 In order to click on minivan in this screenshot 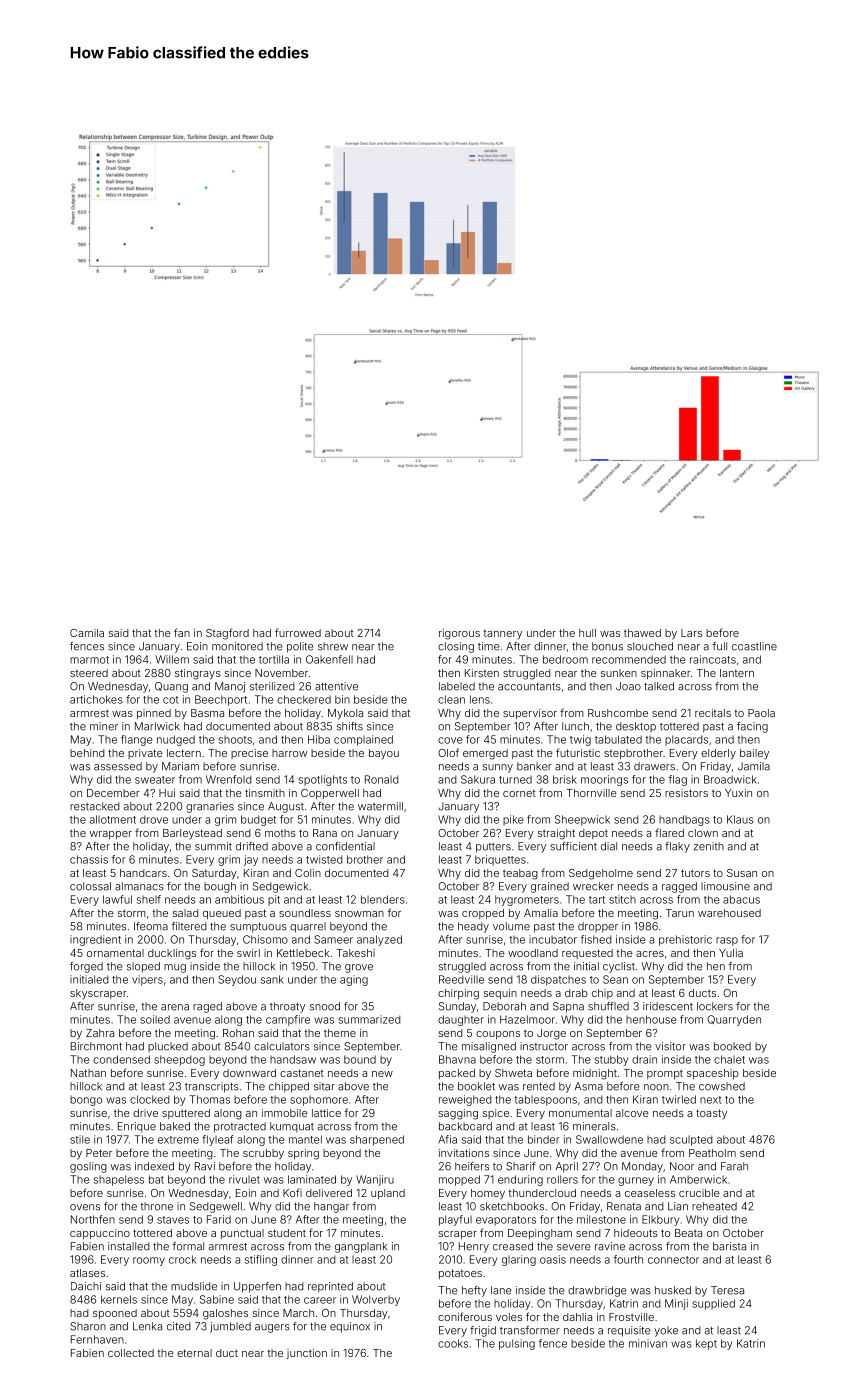, I will do `click(648, 1343)`.
